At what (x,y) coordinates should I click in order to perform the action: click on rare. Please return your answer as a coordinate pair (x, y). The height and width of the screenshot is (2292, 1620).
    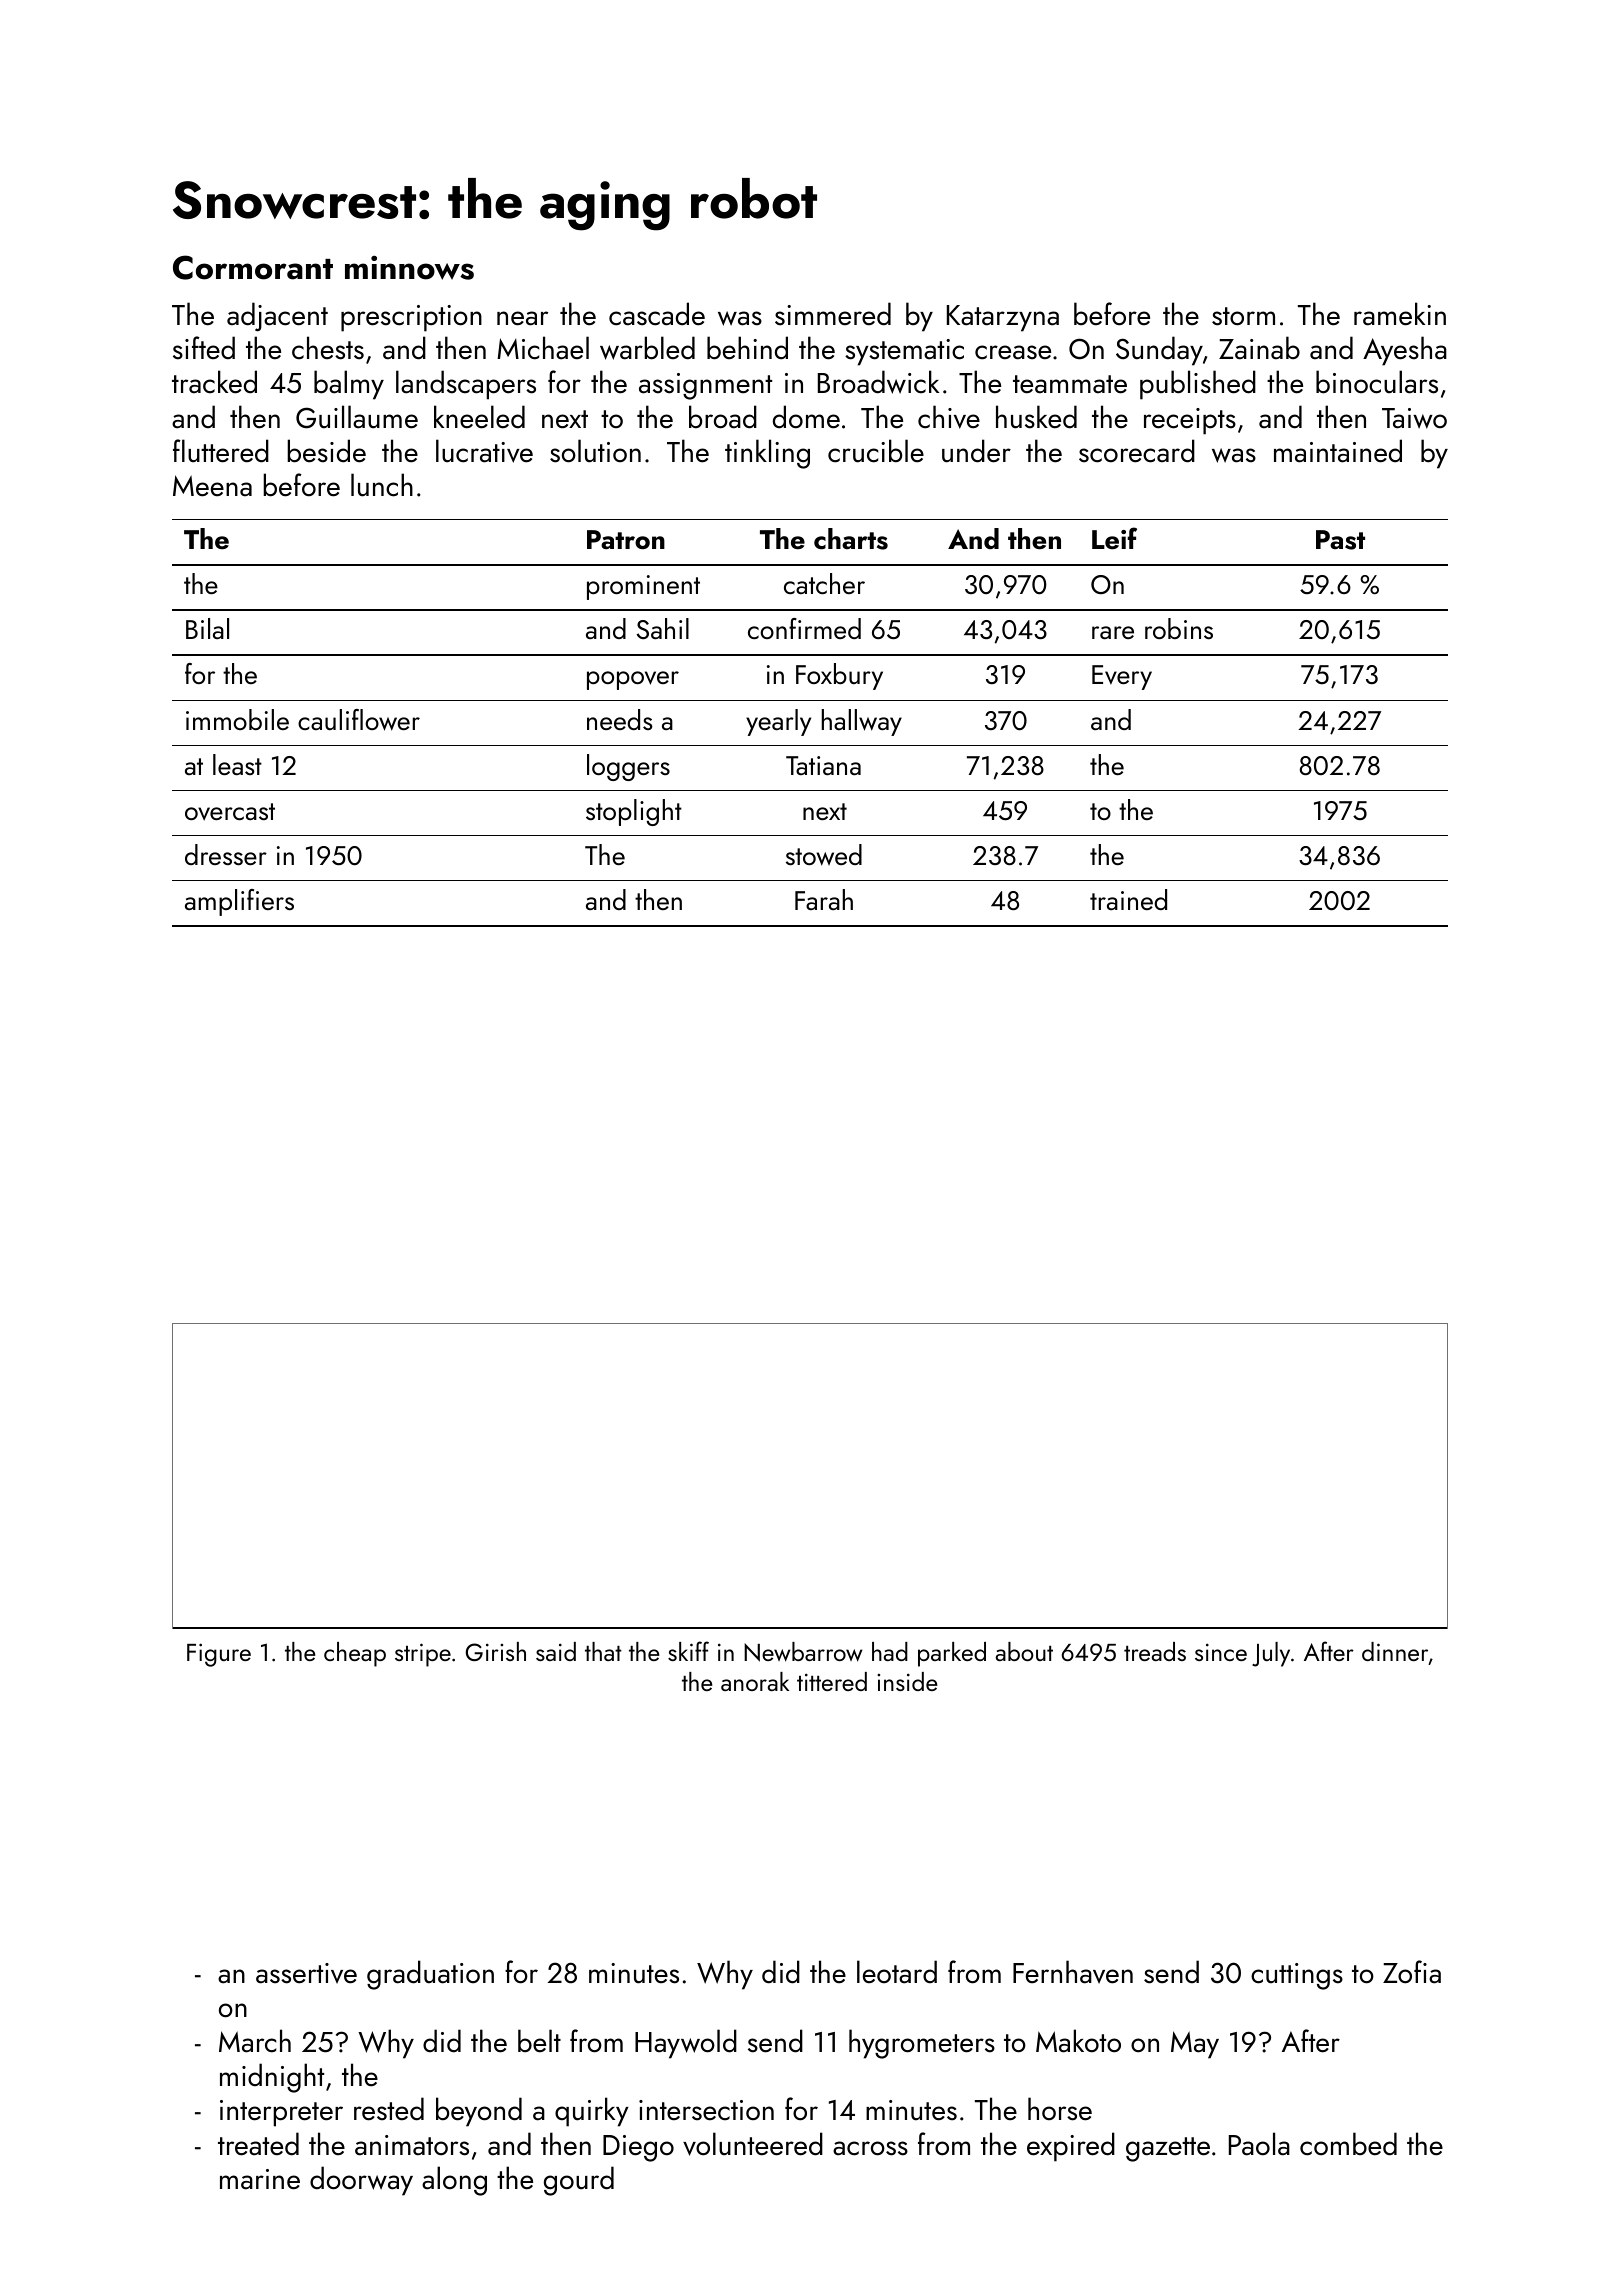
    Looking at the image, I should click on (1113, 632).
